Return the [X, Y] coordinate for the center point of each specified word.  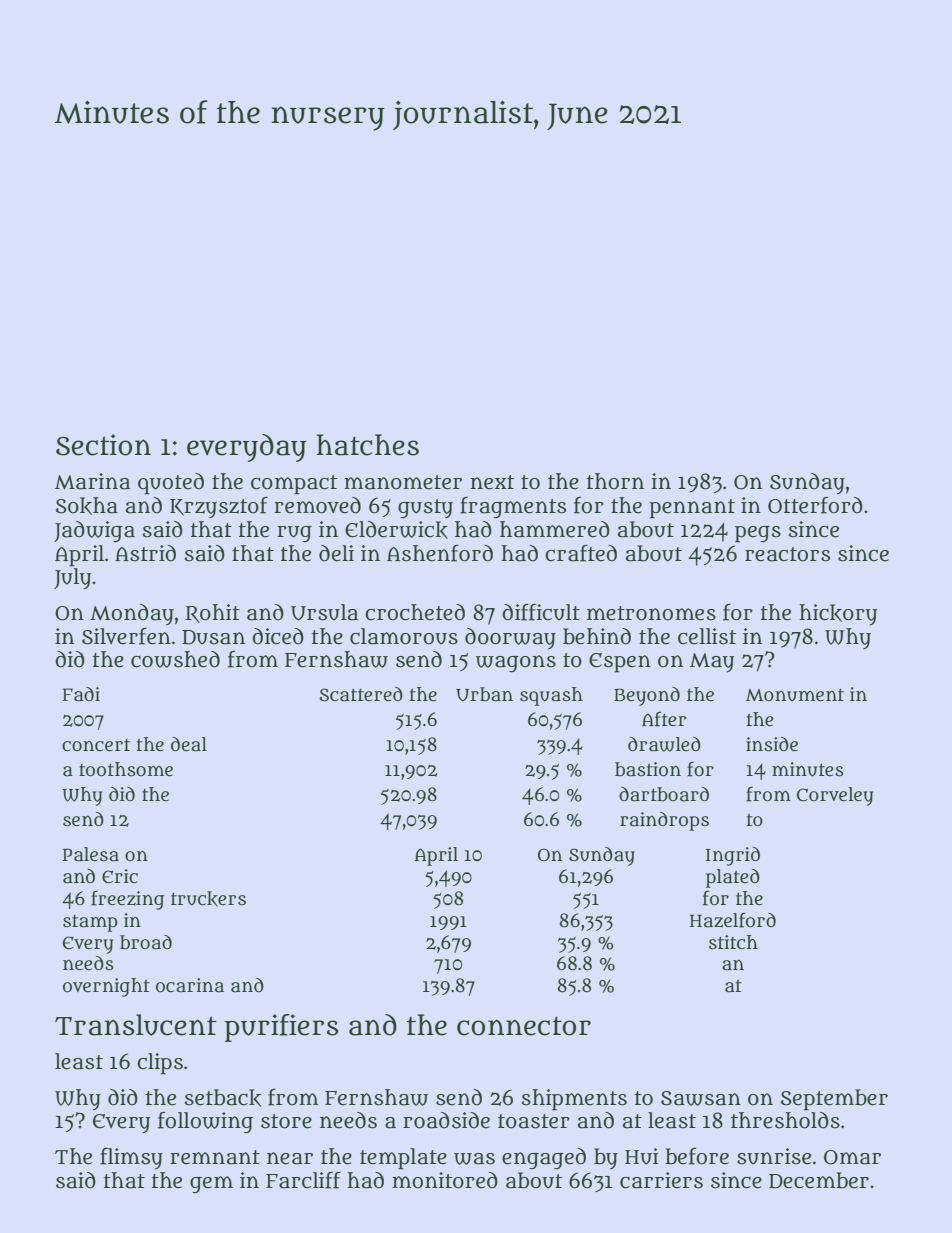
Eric [120, 876]
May [712, 663]
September [834, 1100]
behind [597, 636]
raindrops [664, 821]
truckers [208, 899]
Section [103, 445]
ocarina [190, 985]
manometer [403, 482]
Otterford [815, 505]
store [286, 1121]
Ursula [324, 612]
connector [524, 1026]
